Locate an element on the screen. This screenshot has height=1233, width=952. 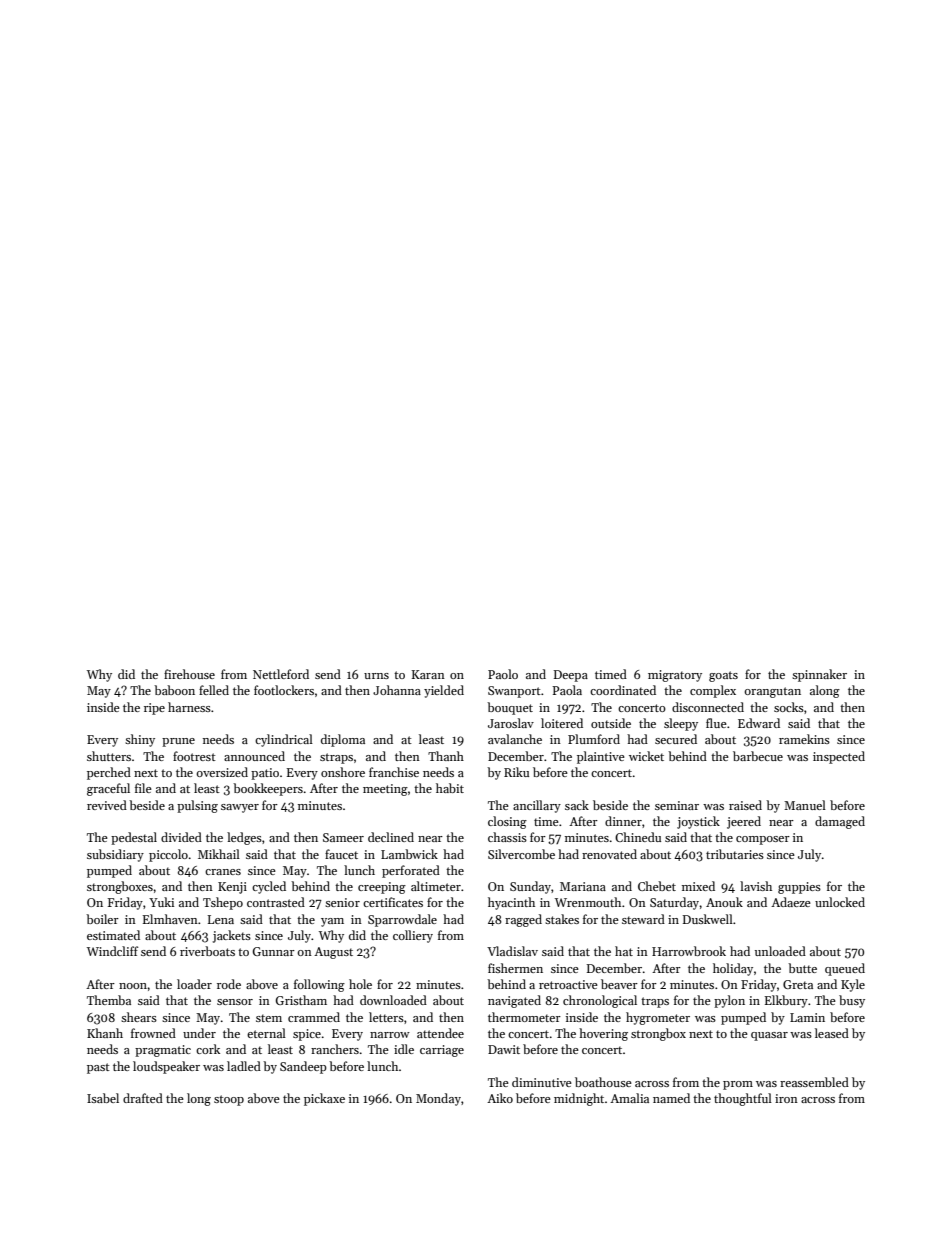
firehouse is located at coordinates (189, 674).
